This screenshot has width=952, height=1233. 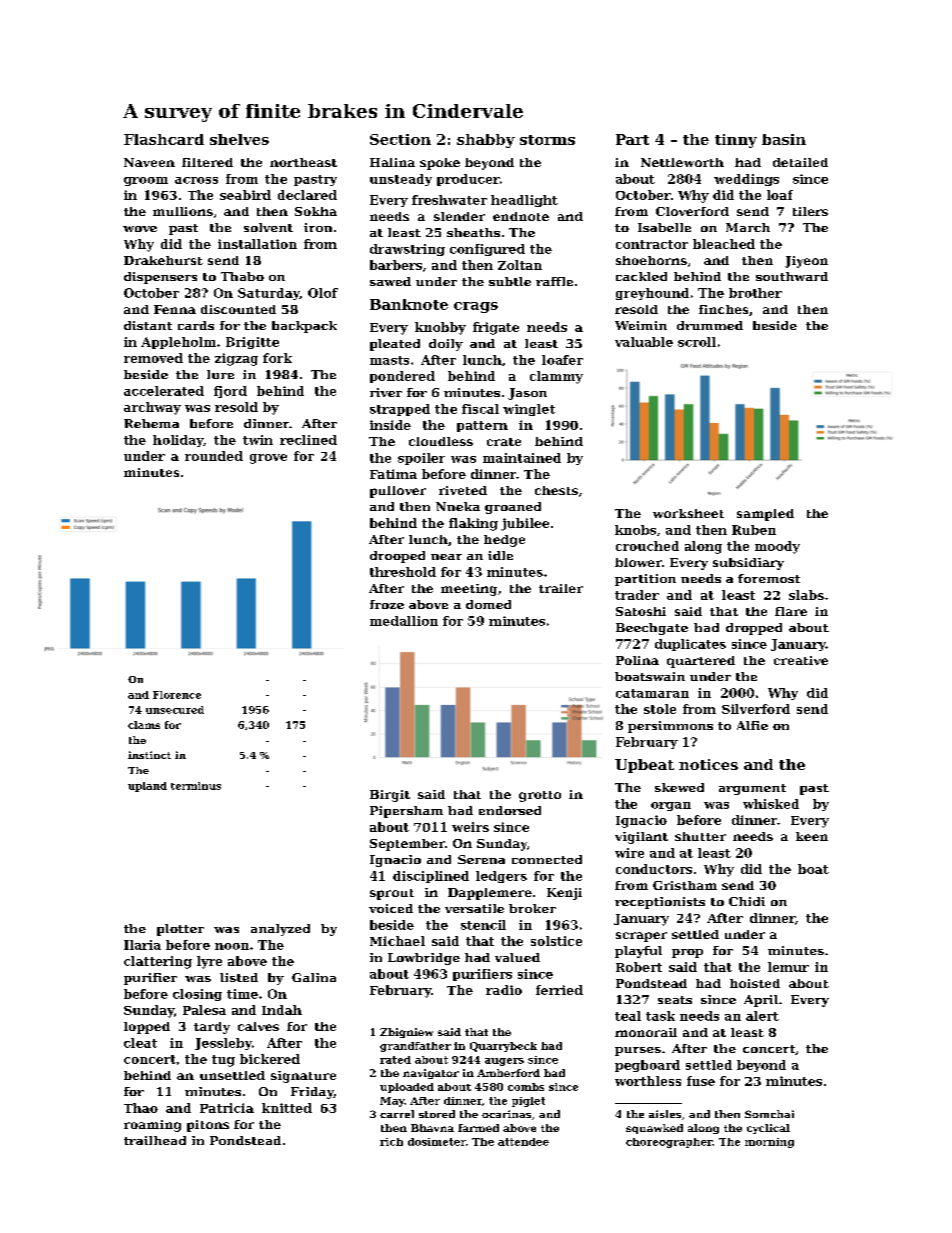 I want to click on sampled, so click(x=765, y=515).
